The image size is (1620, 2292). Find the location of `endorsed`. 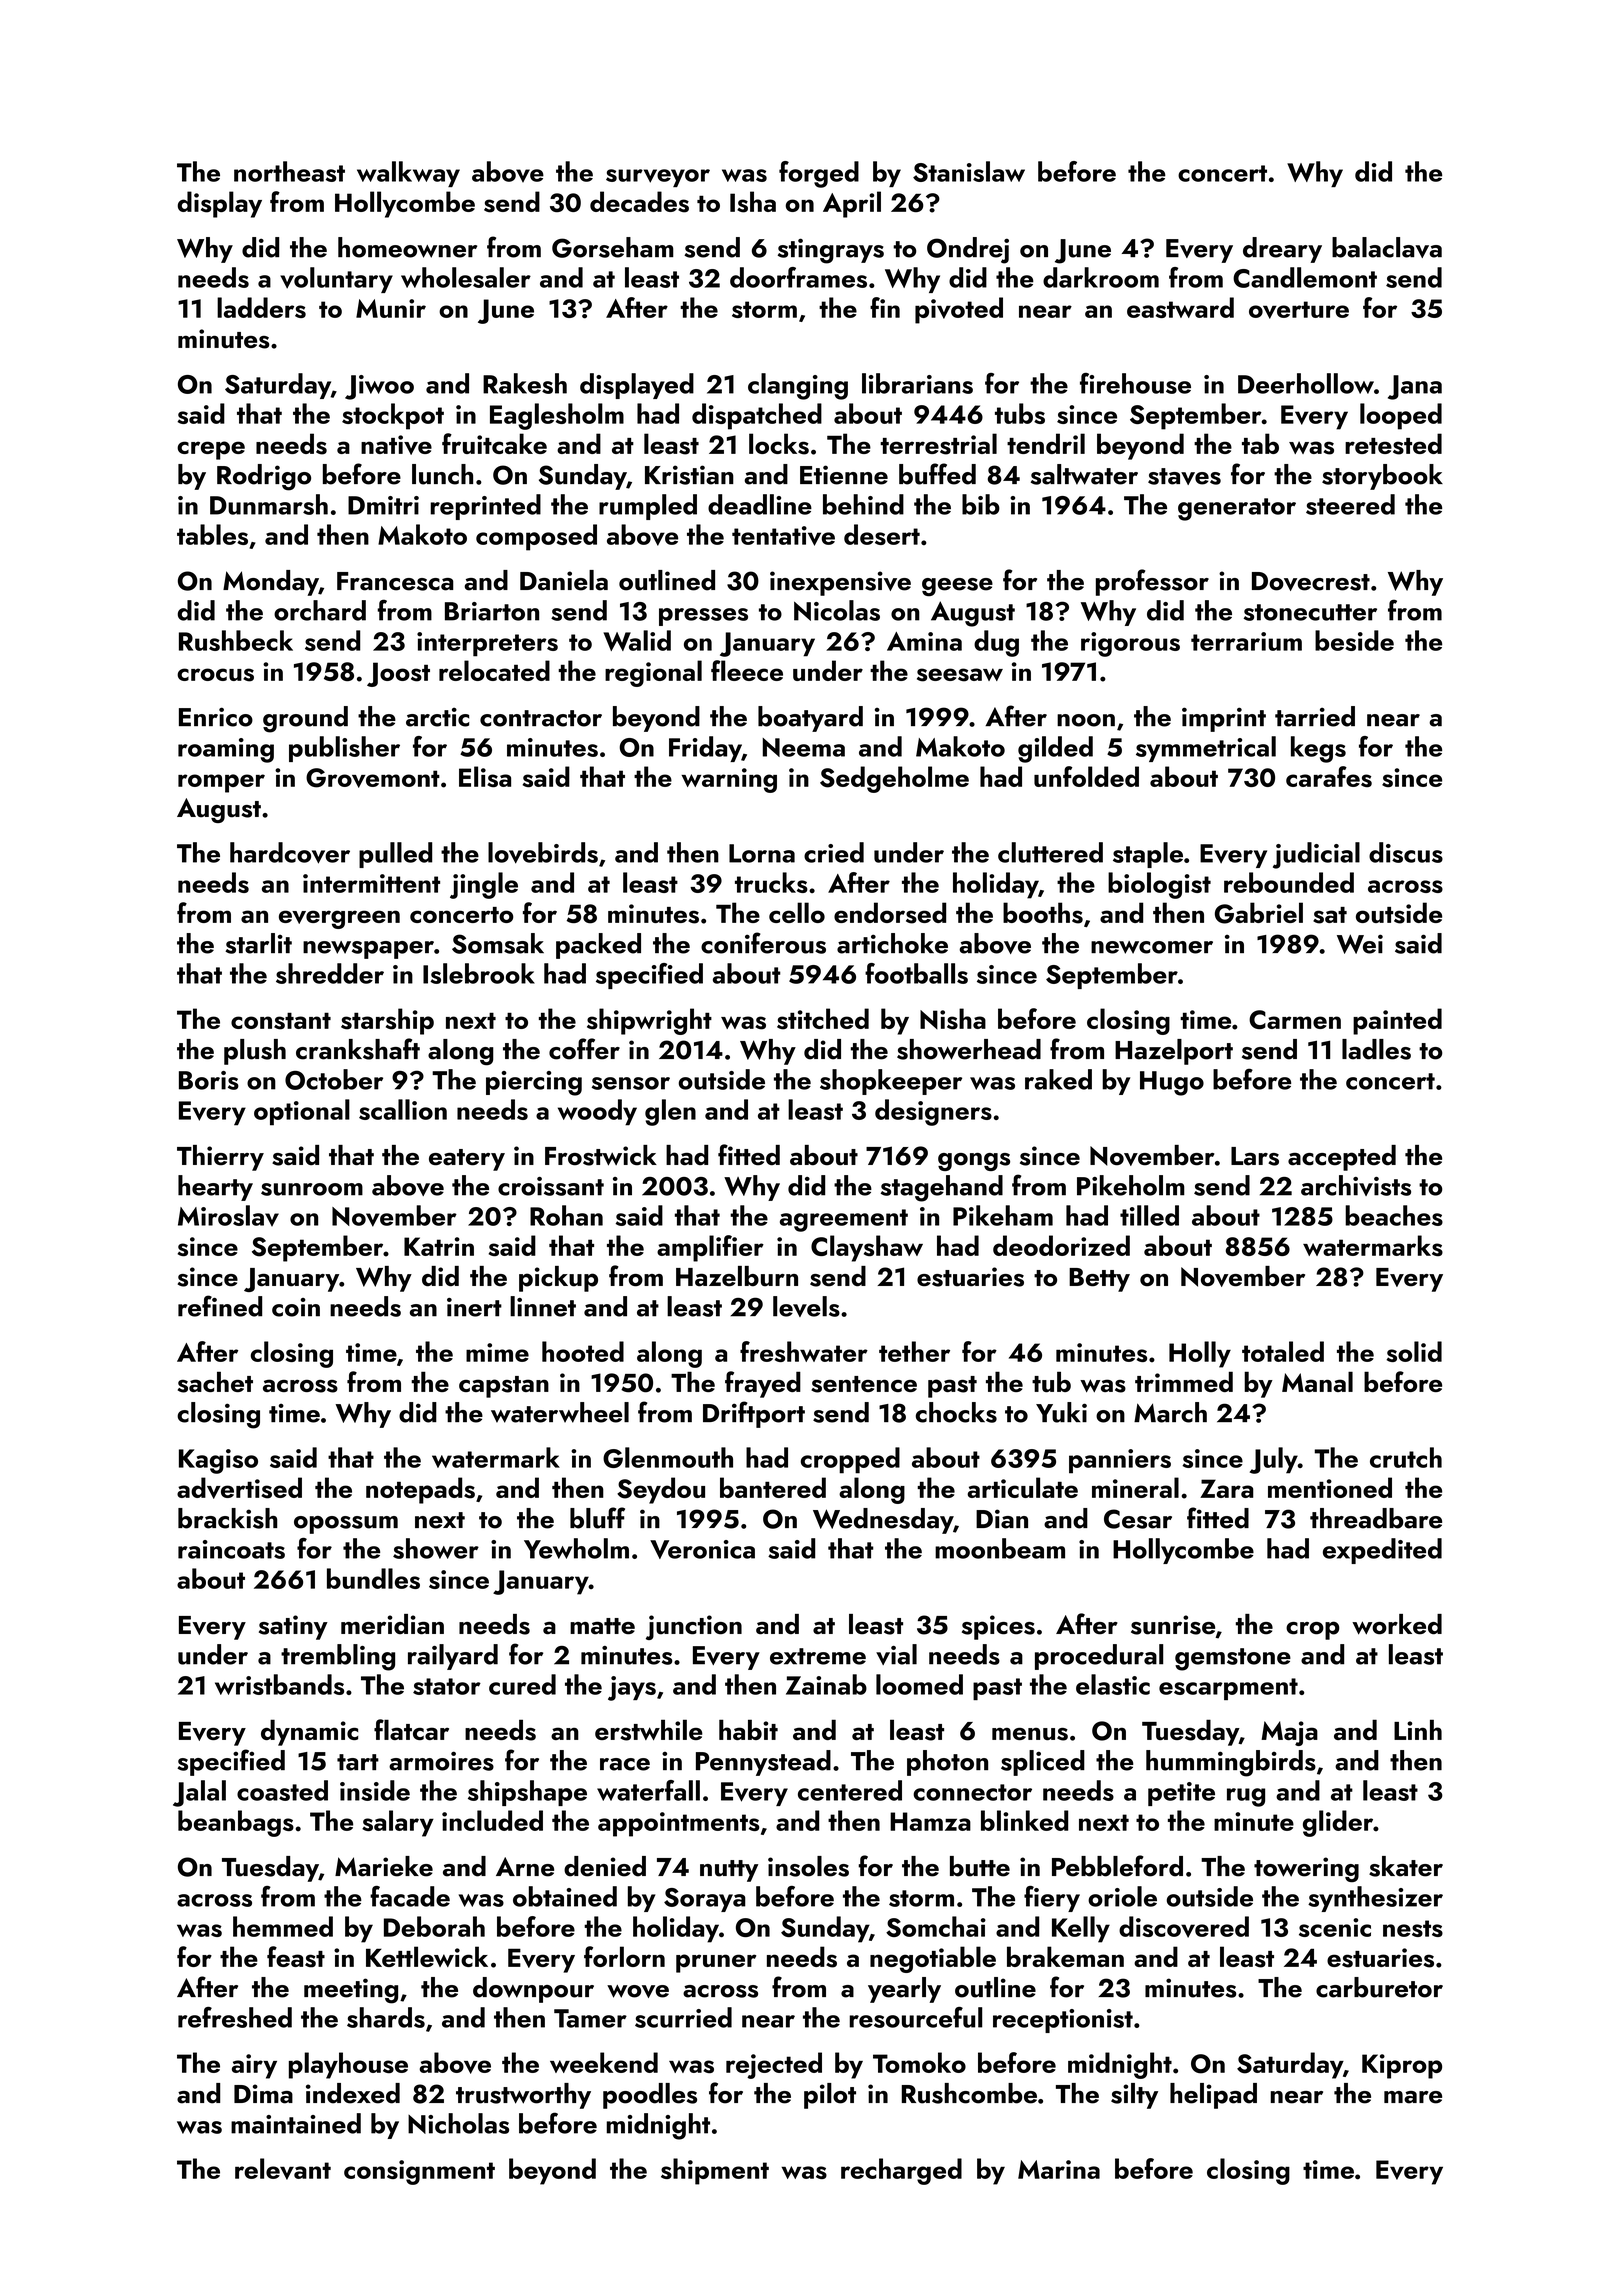

endorsed is located at coordinates (890, 913).
